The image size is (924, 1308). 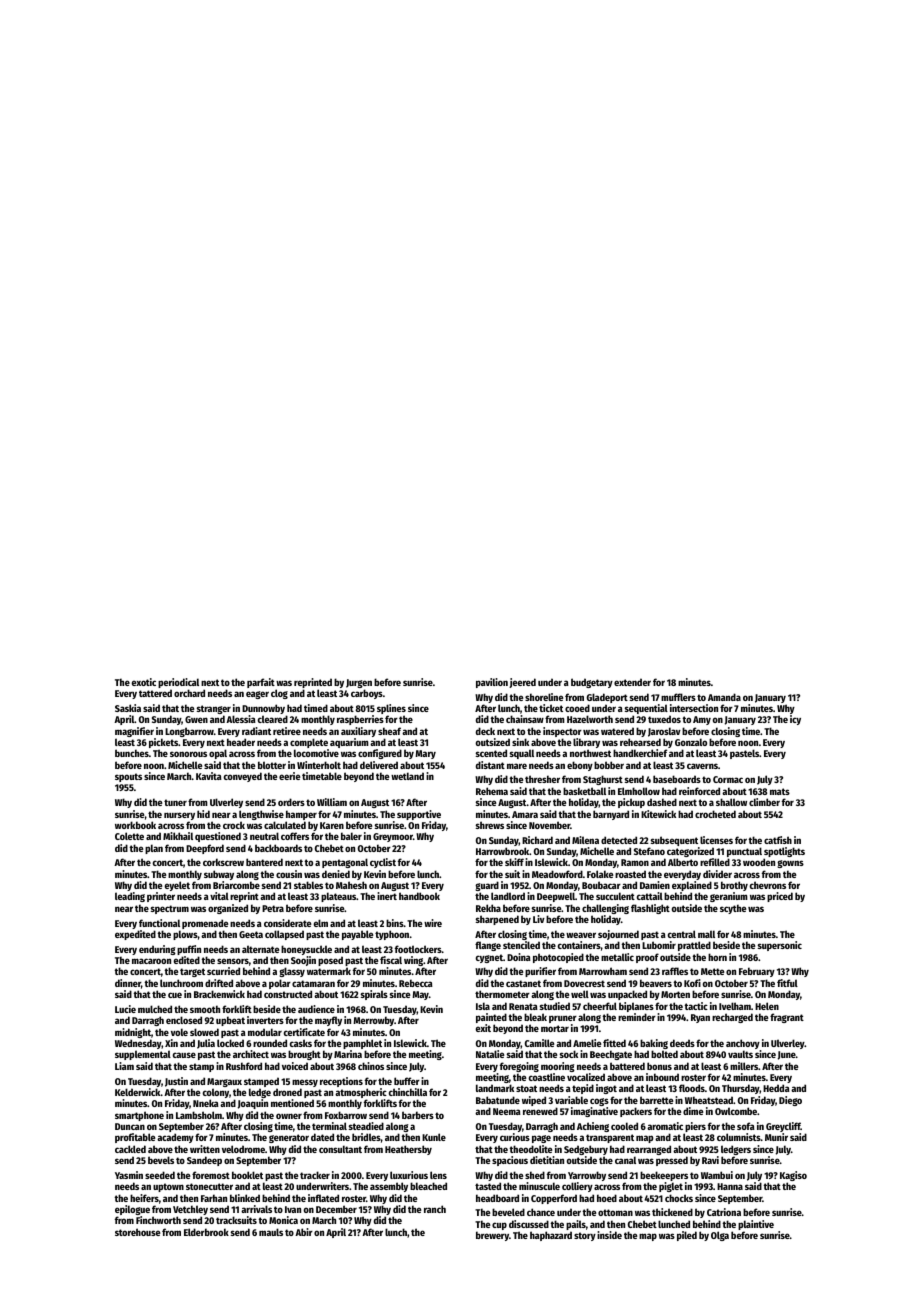 What do you see at coordinates (724, 697) in the page?
I see `Amanda` at bounding box center [724, 697].
